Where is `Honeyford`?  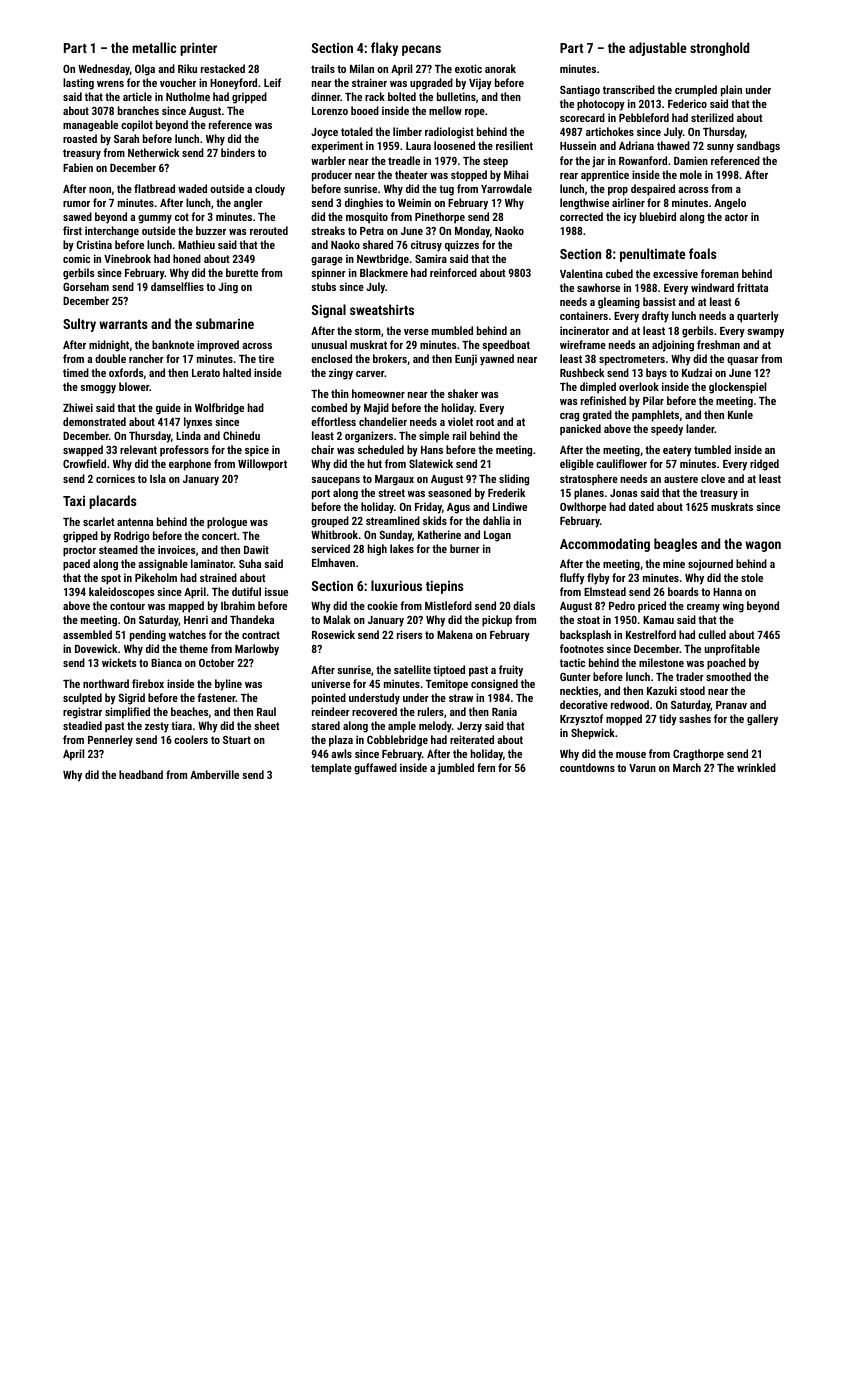
Honeyford is located at coordinates (233, 84).
